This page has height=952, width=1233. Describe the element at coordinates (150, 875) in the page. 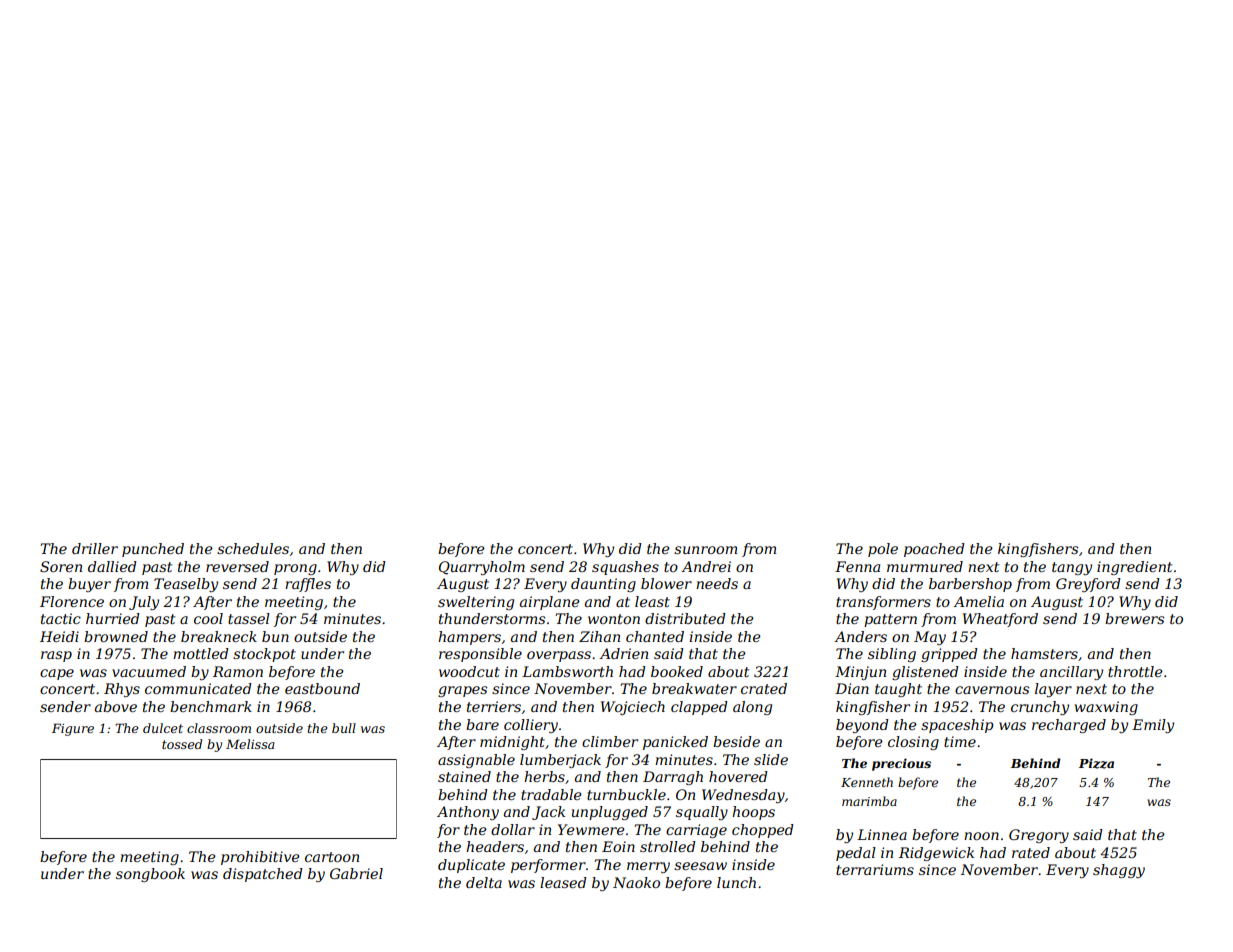

I see `songbook` at that location.
